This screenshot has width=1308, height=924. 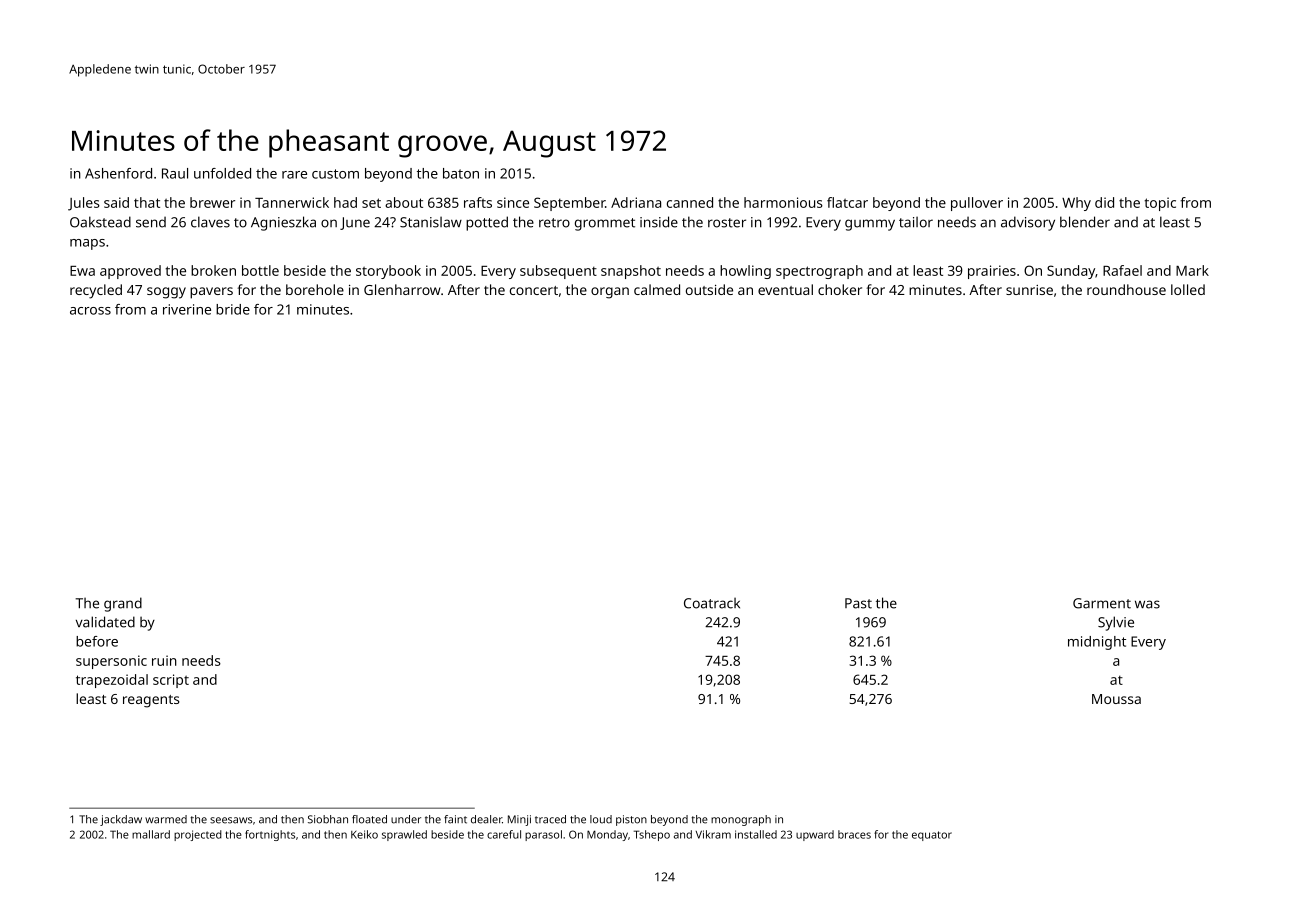 I want to click on Garment, so click(x=1102, y=603).
